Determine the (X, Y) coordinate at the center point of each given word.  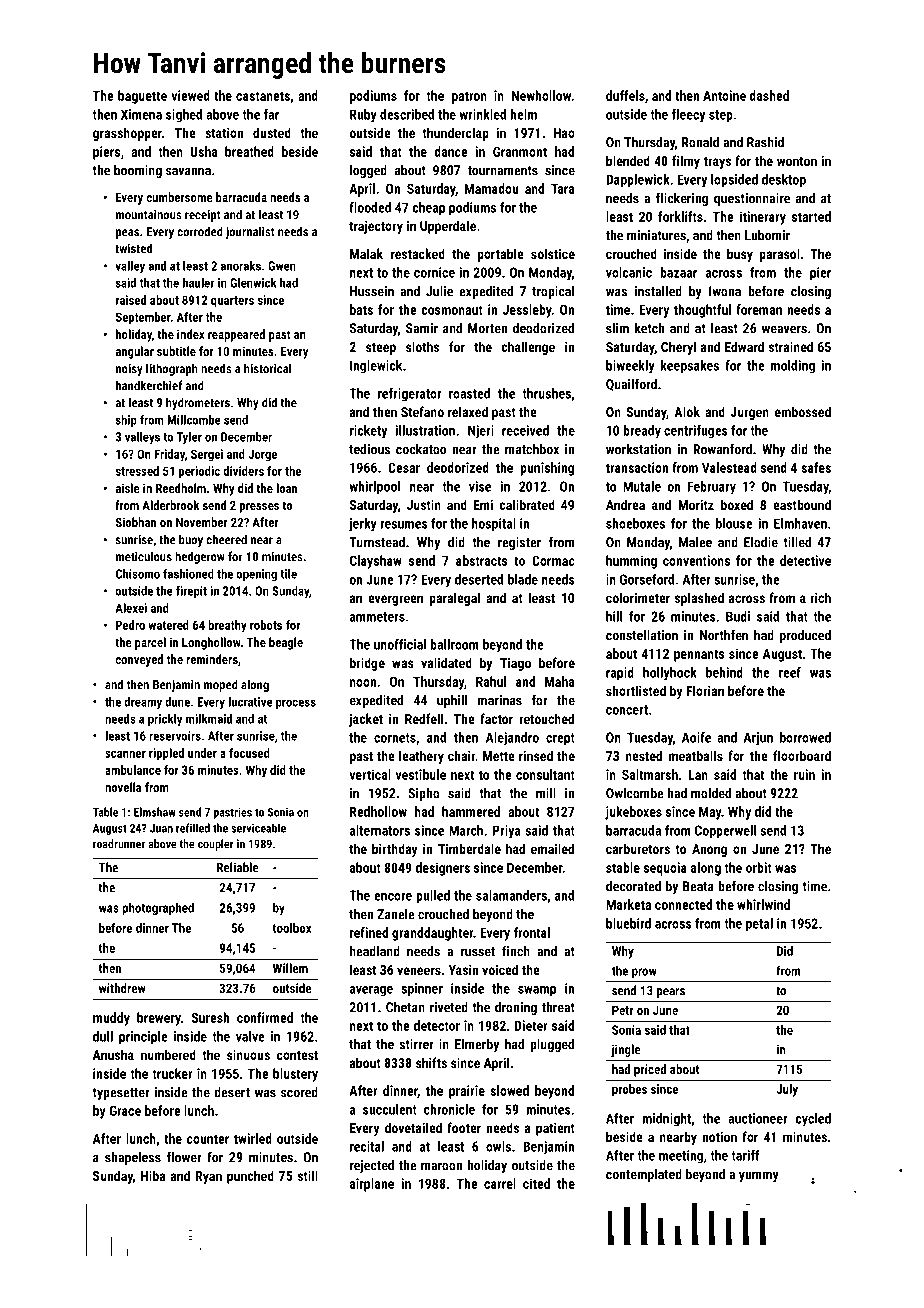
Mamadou (491, 188)
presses (259, 508)
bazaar (678, 272)
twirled (253, 1138)
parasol (779, 255)
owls (498, 1146)
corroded (200, 231)
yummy (759, 1176)
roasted (469, 393)
